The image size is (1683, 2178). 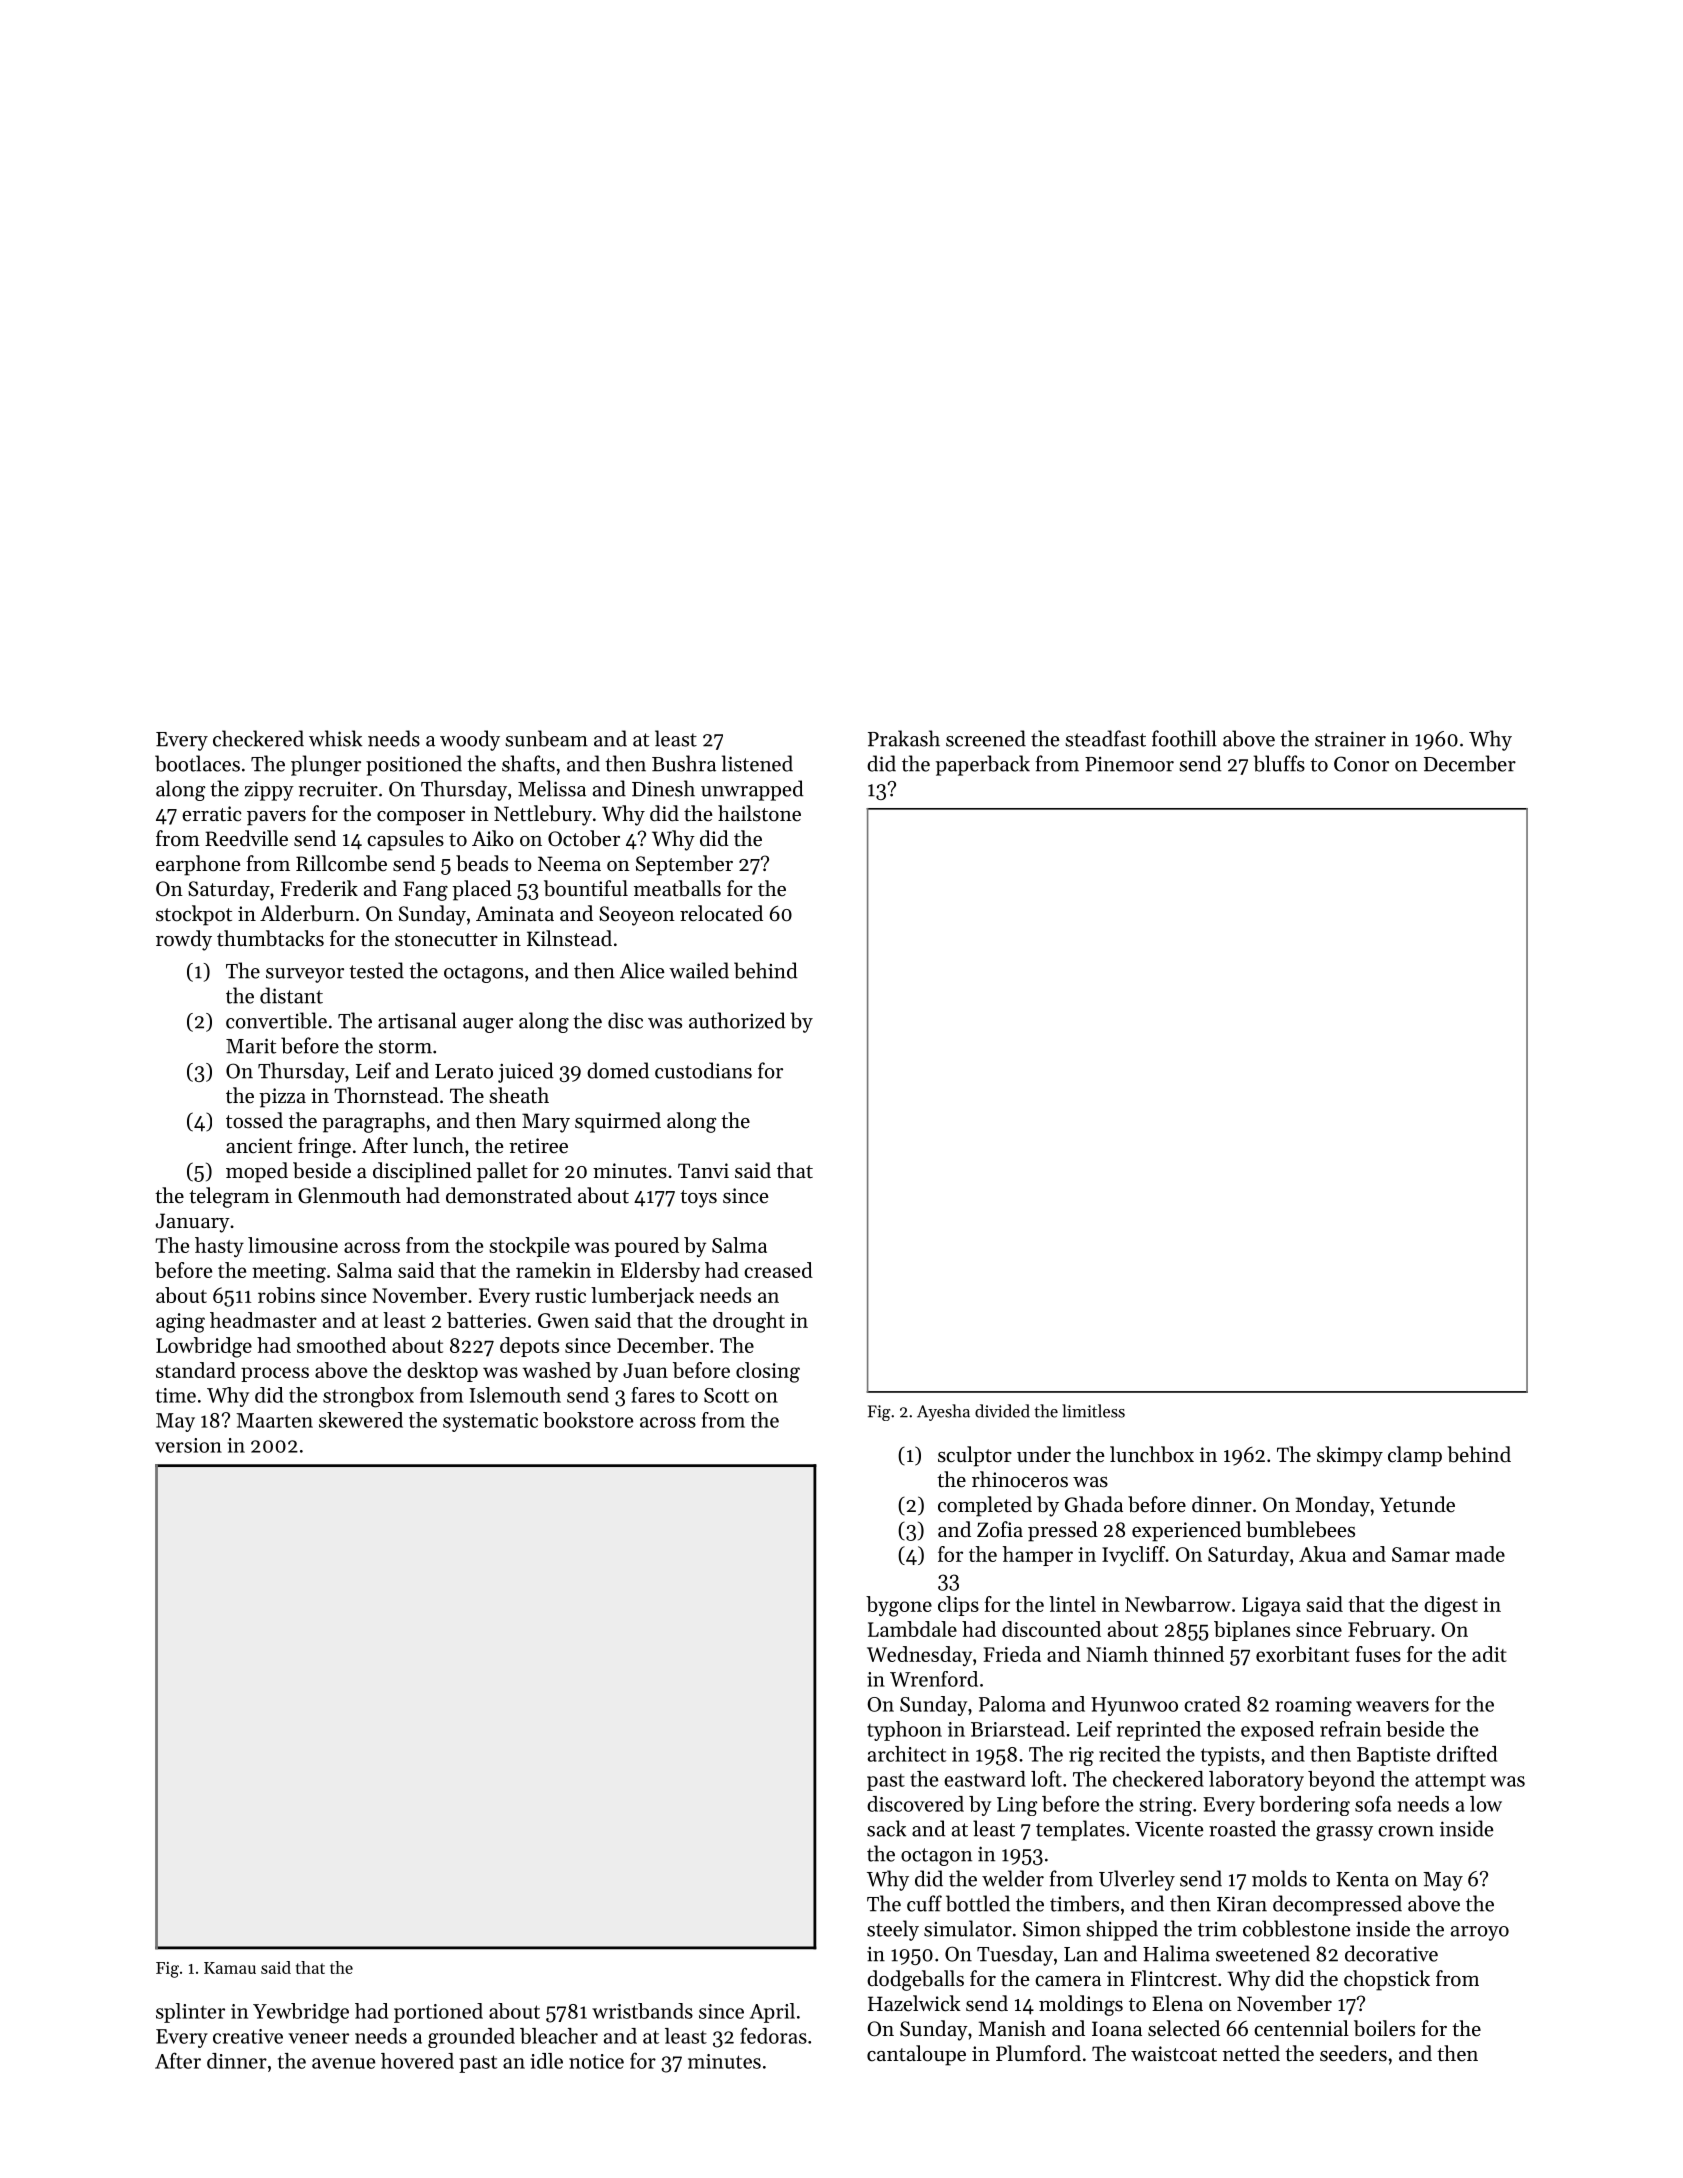 What do you see at coordinates (904, 738) in the document?
I see `Prakash` at bounding box center [904, 738].
